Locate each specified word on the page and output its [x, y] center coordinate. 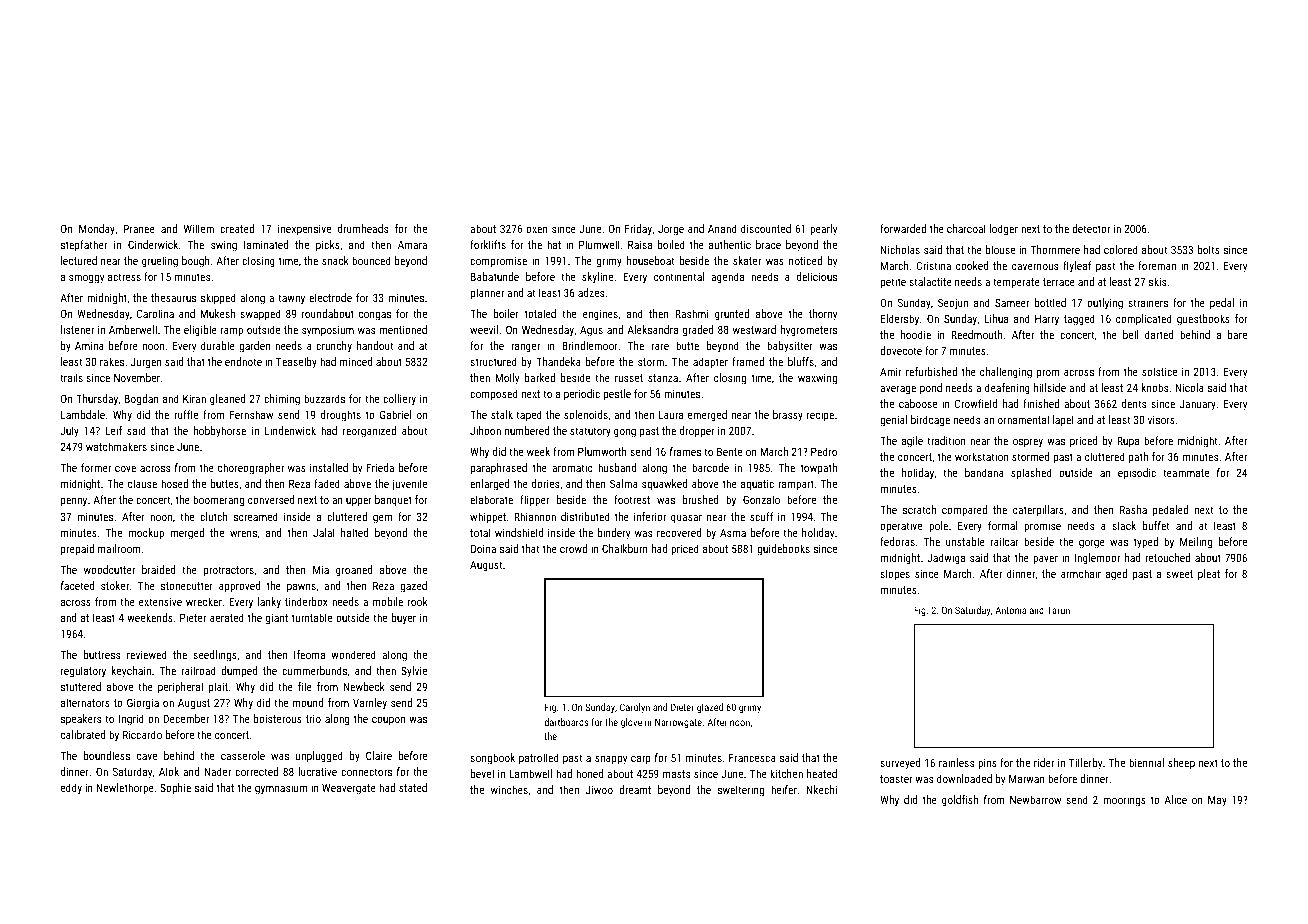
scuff [762, 516]
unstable [965, 541]
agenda [727, 278]
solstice [1159, 371]
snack [335, 260]
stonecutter [187, 586]
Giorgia [143, 704]
